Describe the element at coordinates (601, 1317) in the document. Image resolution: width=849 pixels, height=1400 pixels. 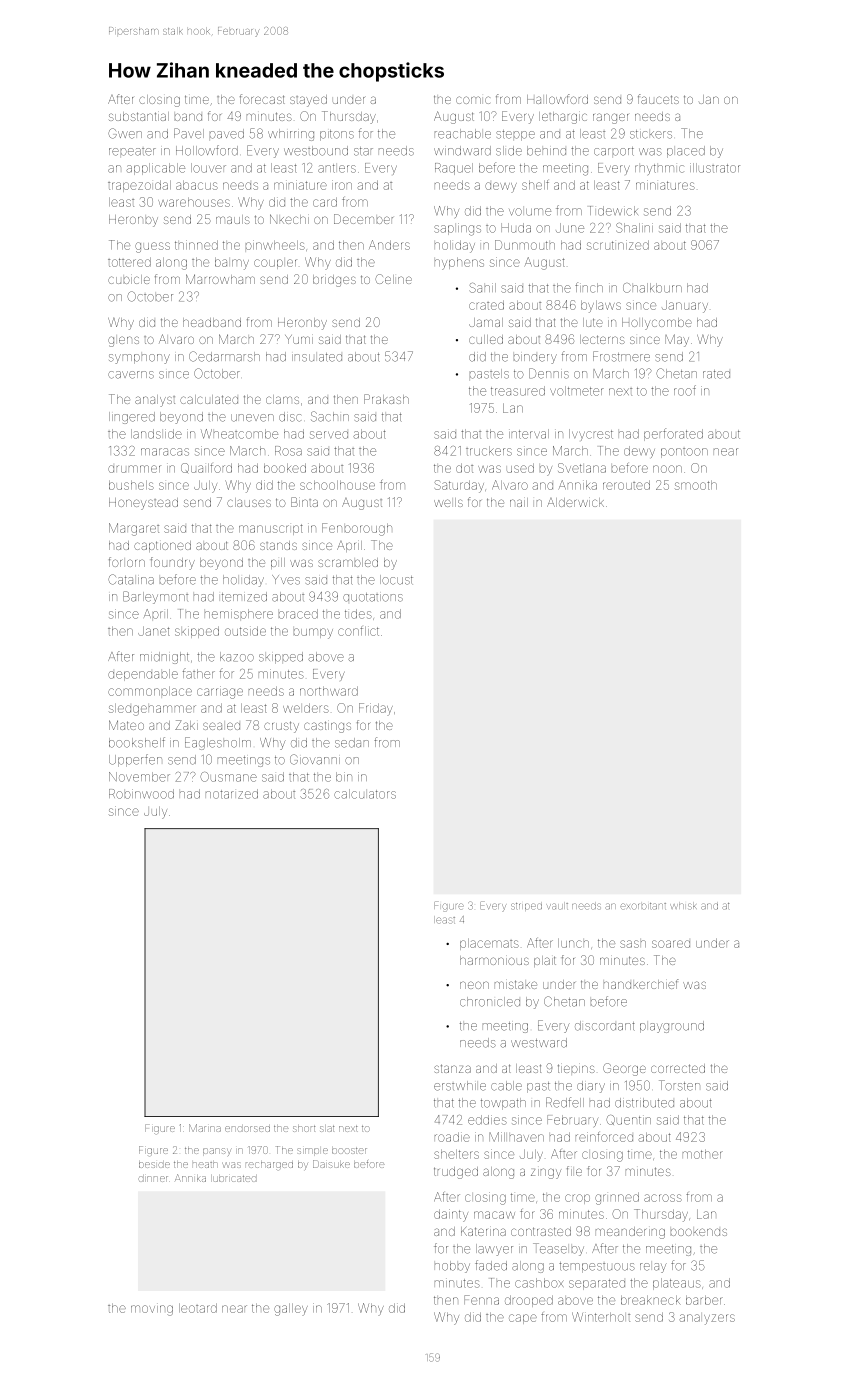
I see `Winterholt` at that location.
